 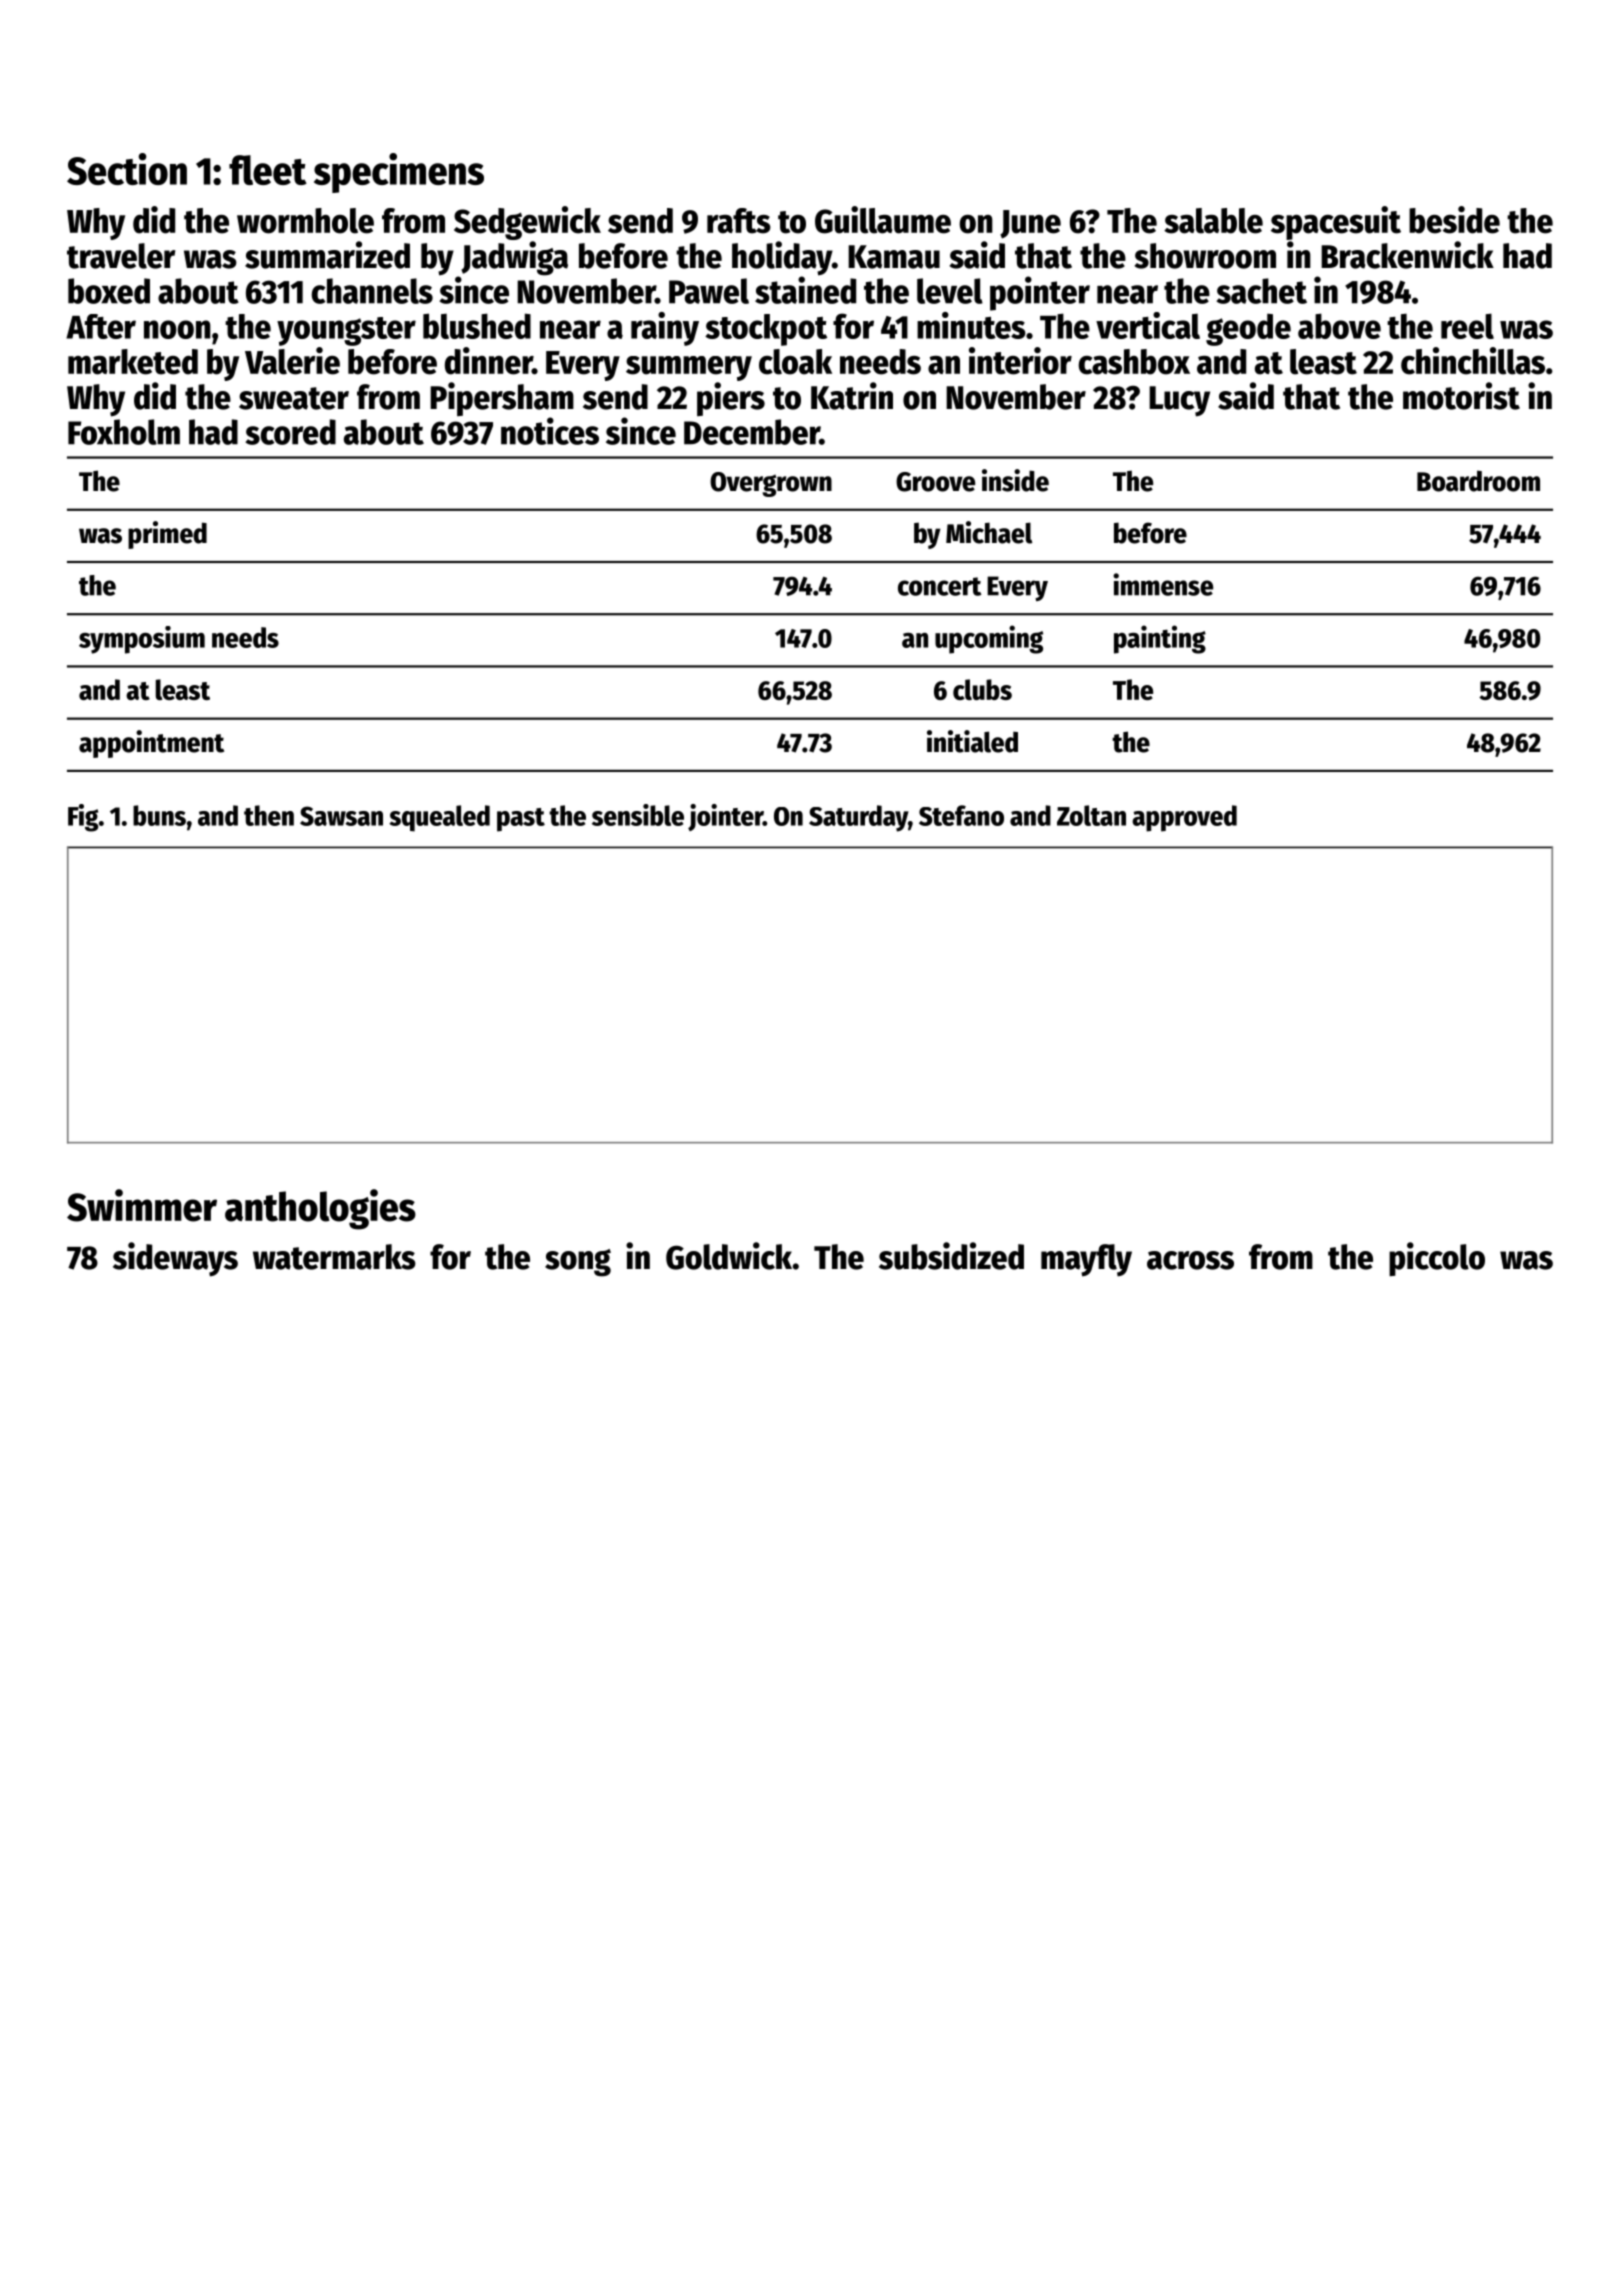 What do you see at coordinates (177, 329) in the document?
I see `noon` at bounding box center [177, 329].
